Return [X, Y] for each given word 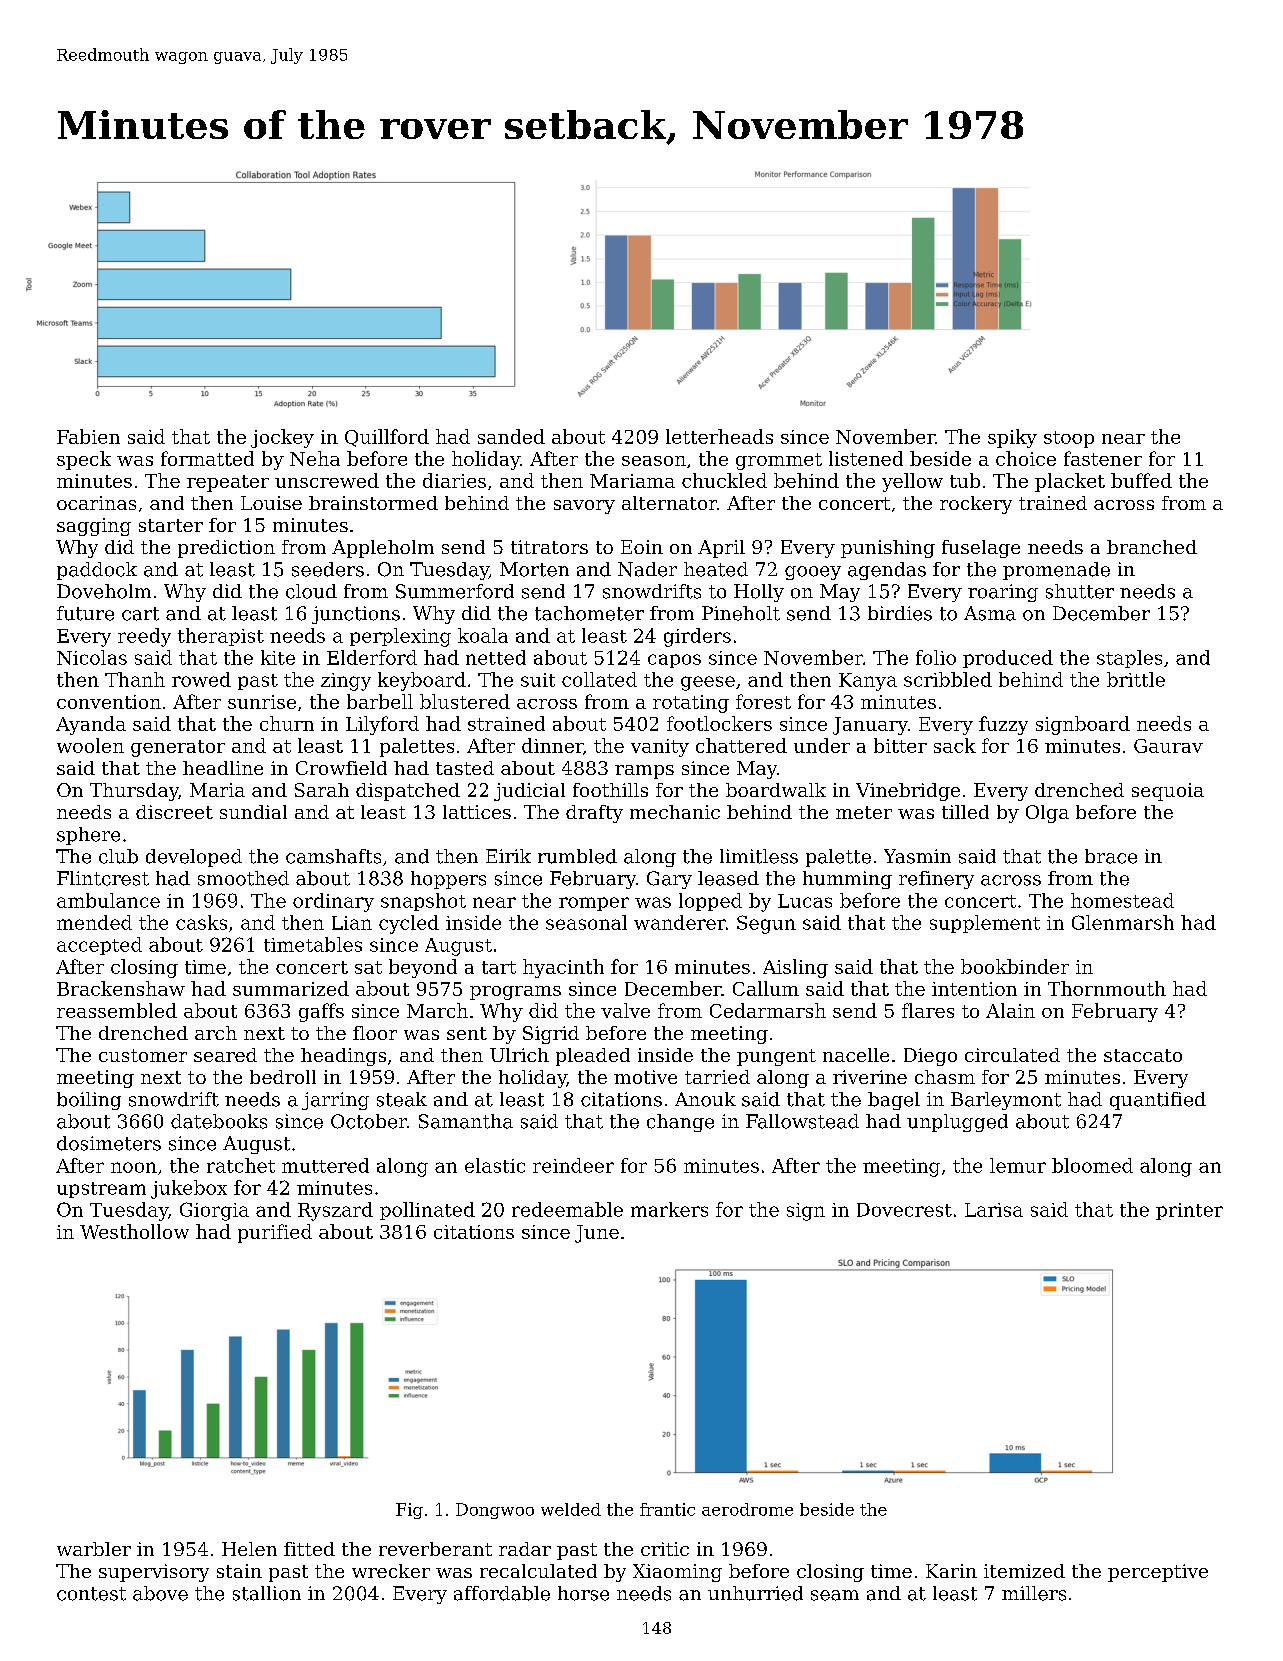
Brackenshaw [121, 988]
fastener [1103, 458]
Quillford [387, 438]
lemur [1018, 1165]
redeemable [567, 1209]
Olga [1047, 814]
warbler [94, 1549]
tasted [465, 768]
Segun [766, 924]
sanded [511, 436]
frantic [667, 1509]
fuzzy [1003, 725]
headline [223, 768]
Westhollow [134, 1231]
